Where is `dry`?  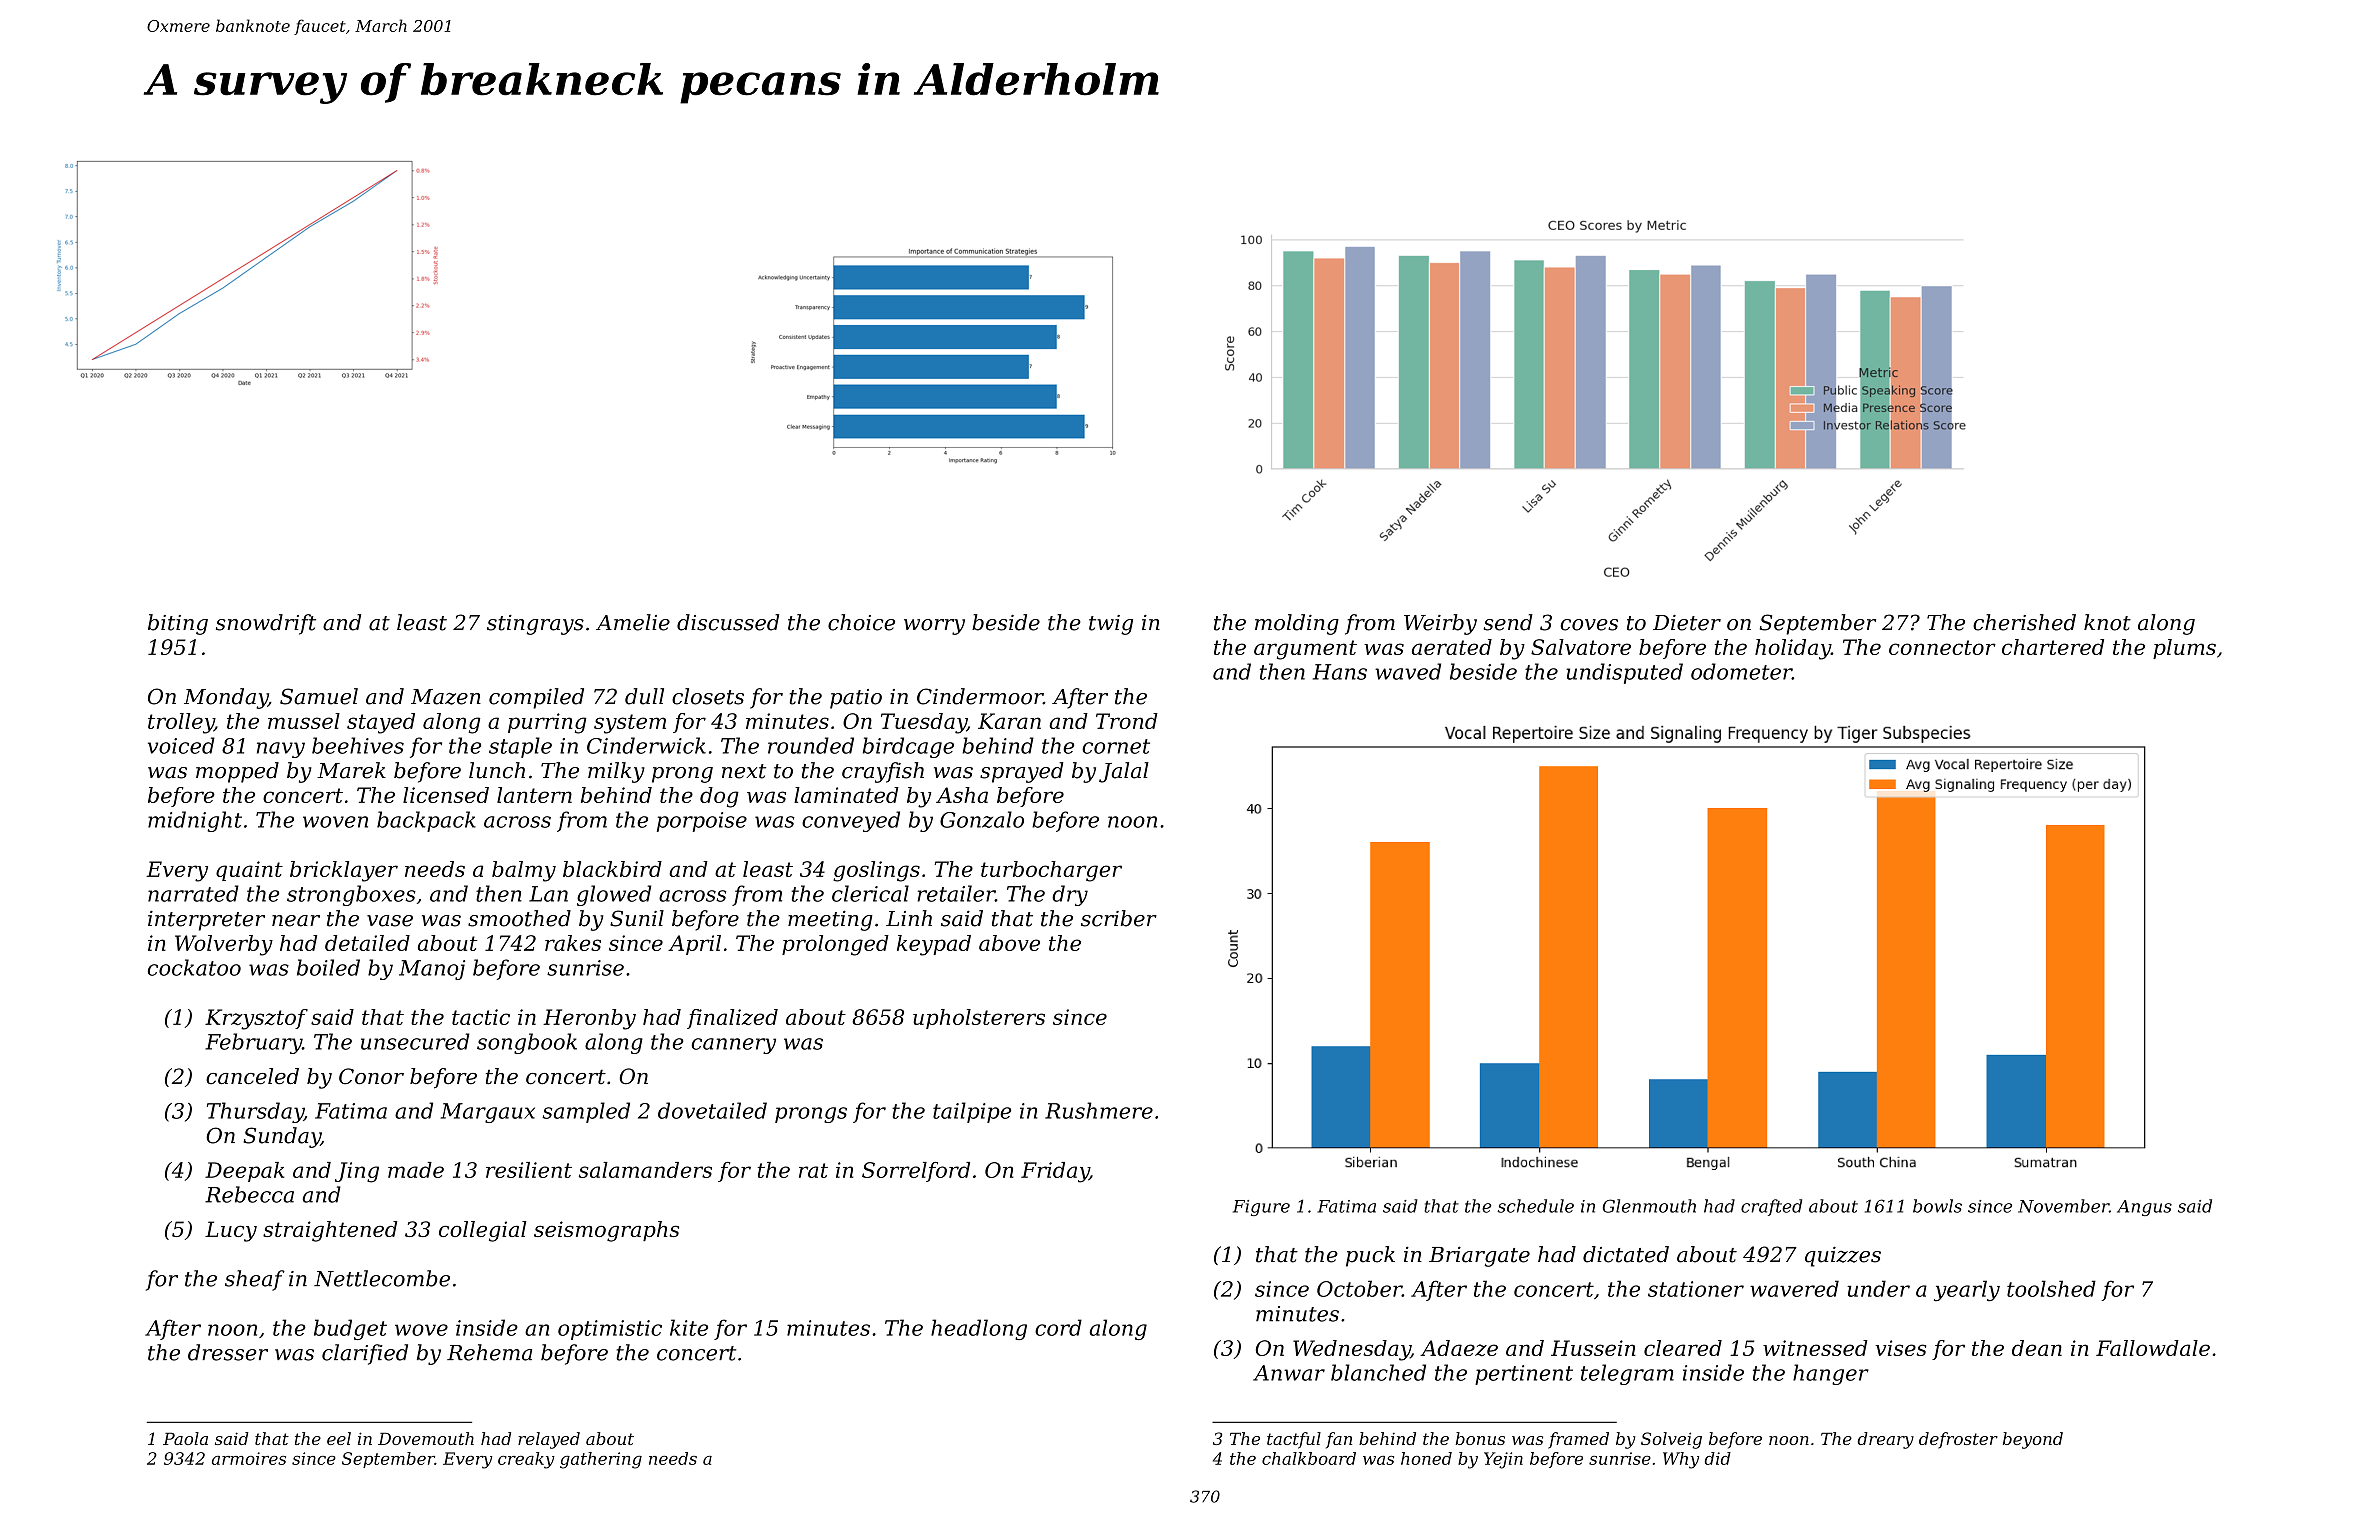 dry is located at coordinates (1070, 895).
